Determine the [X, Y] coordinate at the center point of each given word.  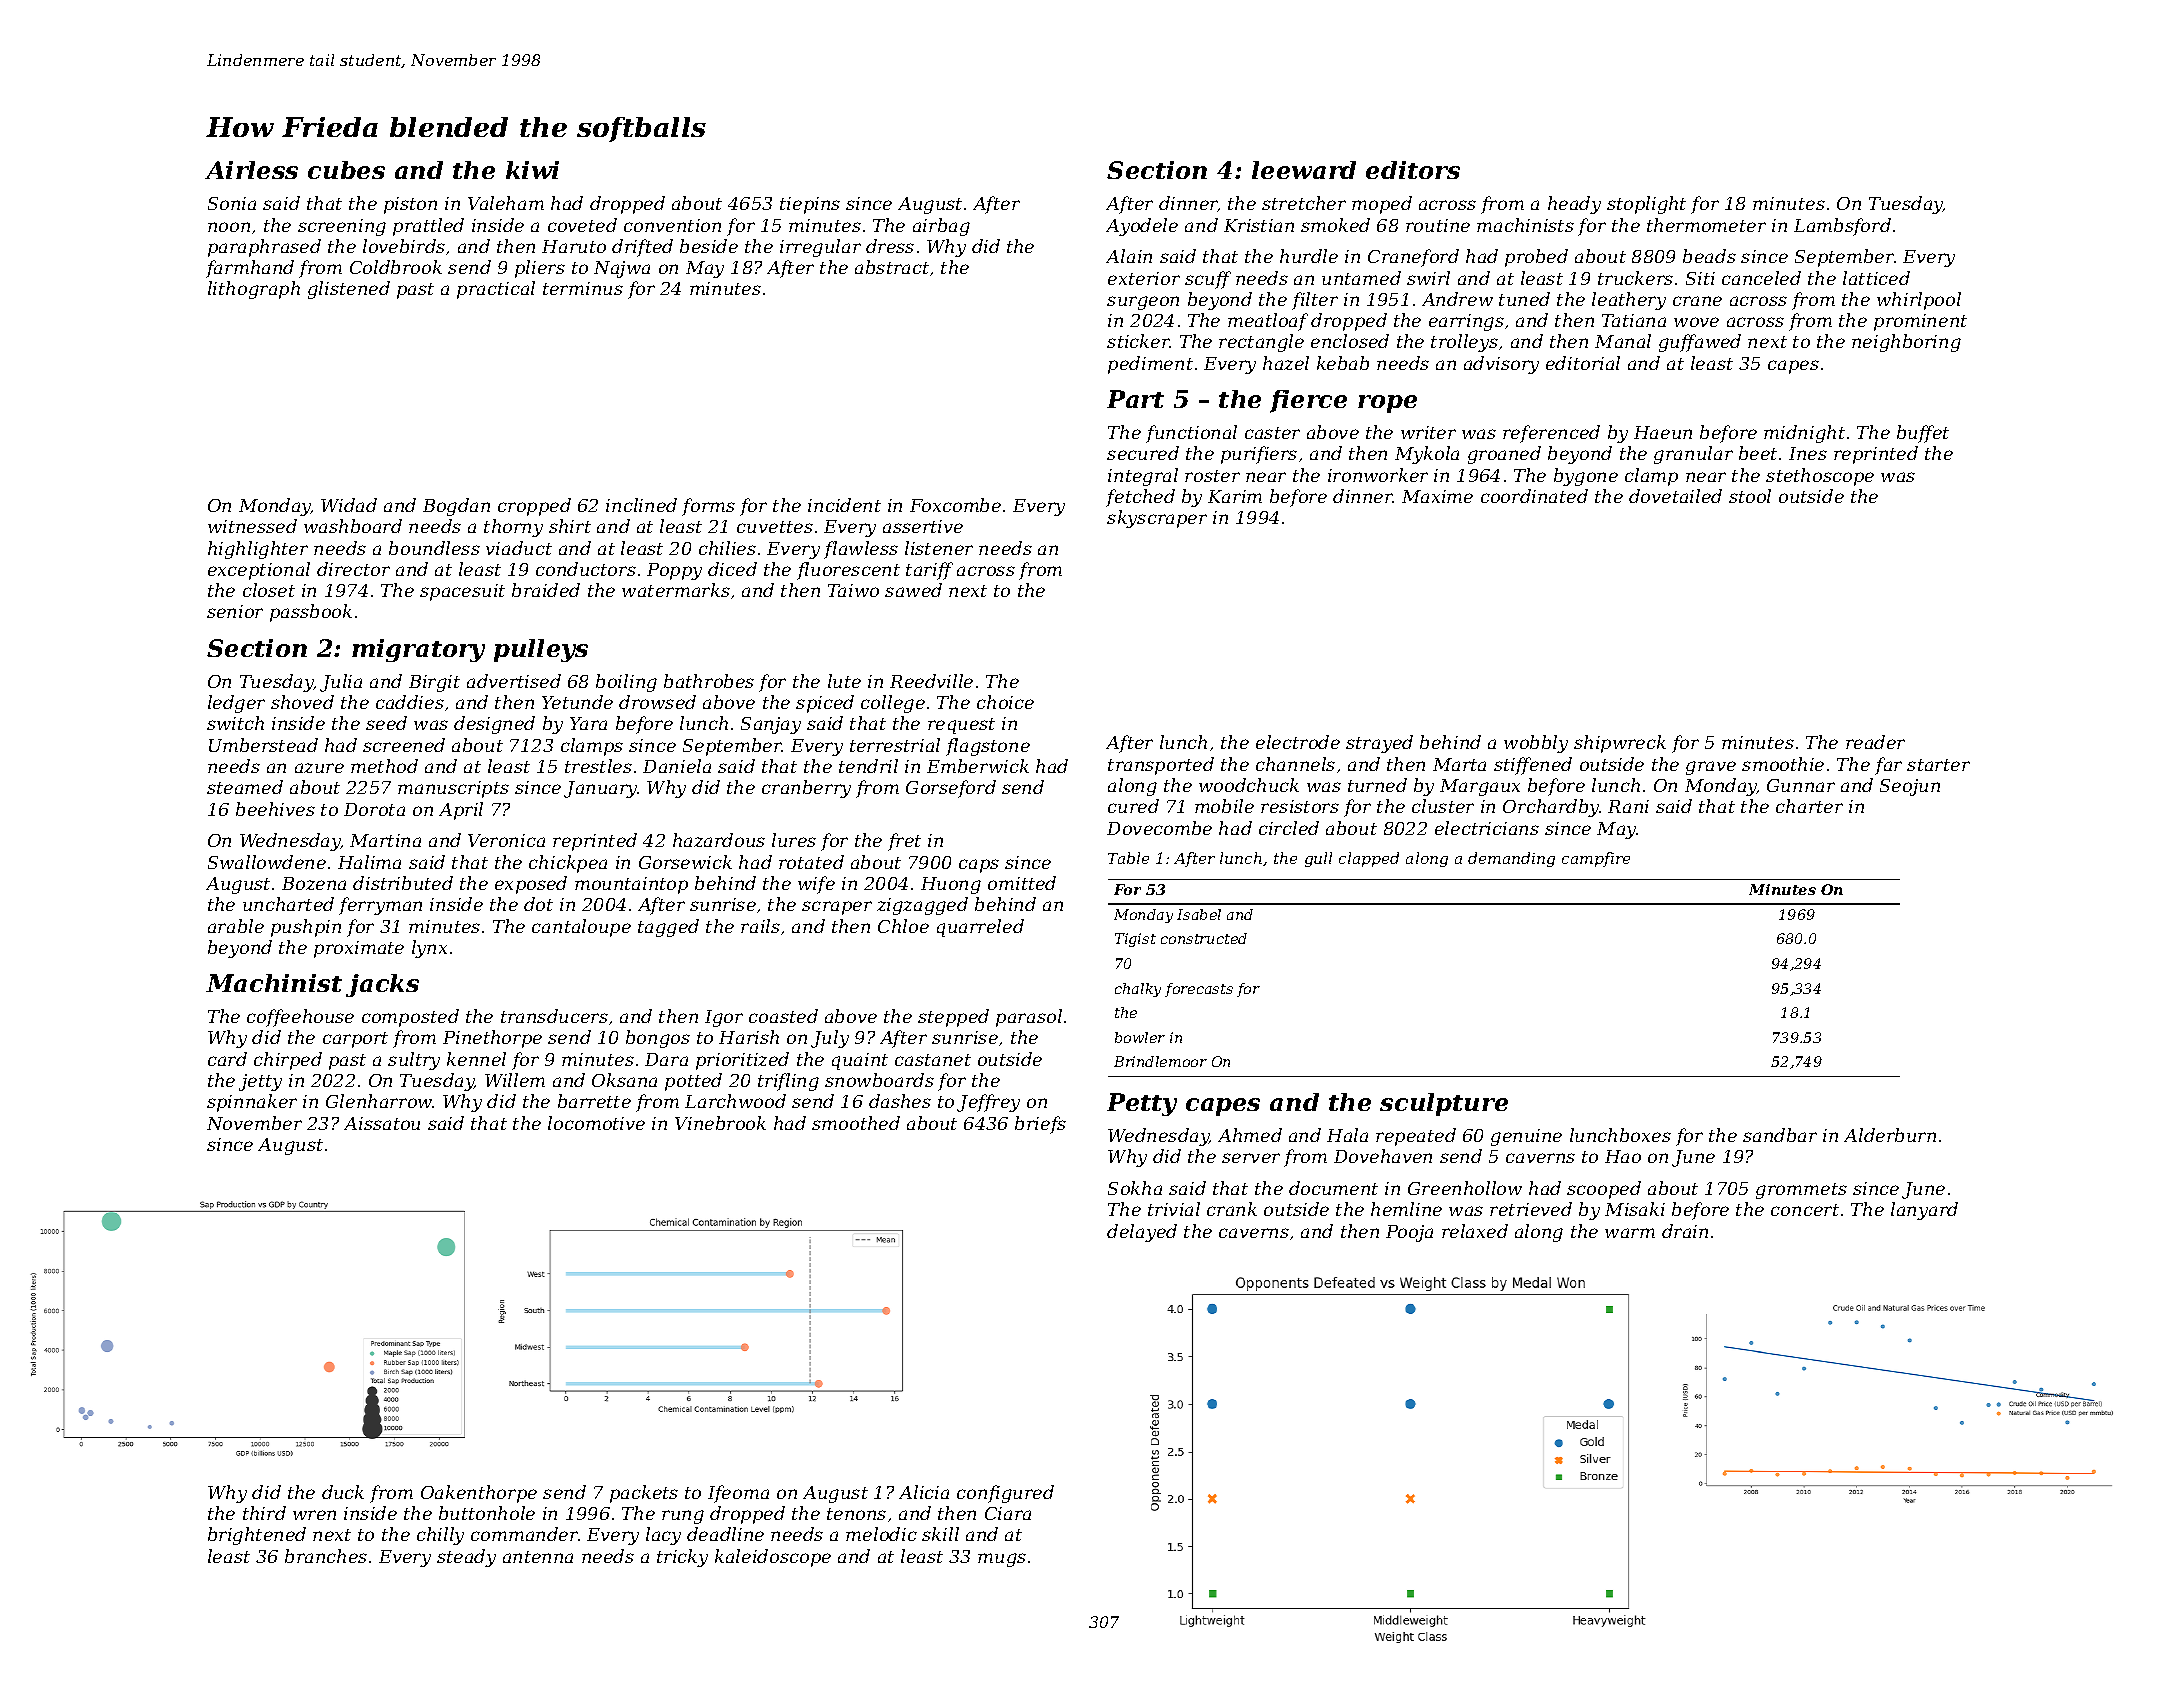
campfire [1596, 859]
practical [496, 290]
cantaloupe [581, 928]
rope [1387, 404]
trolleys [1464, 343]
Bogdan [456, 507]
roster [1212, 476]
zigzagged [922, 906]
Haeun [1663, 432]
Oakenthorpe [479, 1494]
